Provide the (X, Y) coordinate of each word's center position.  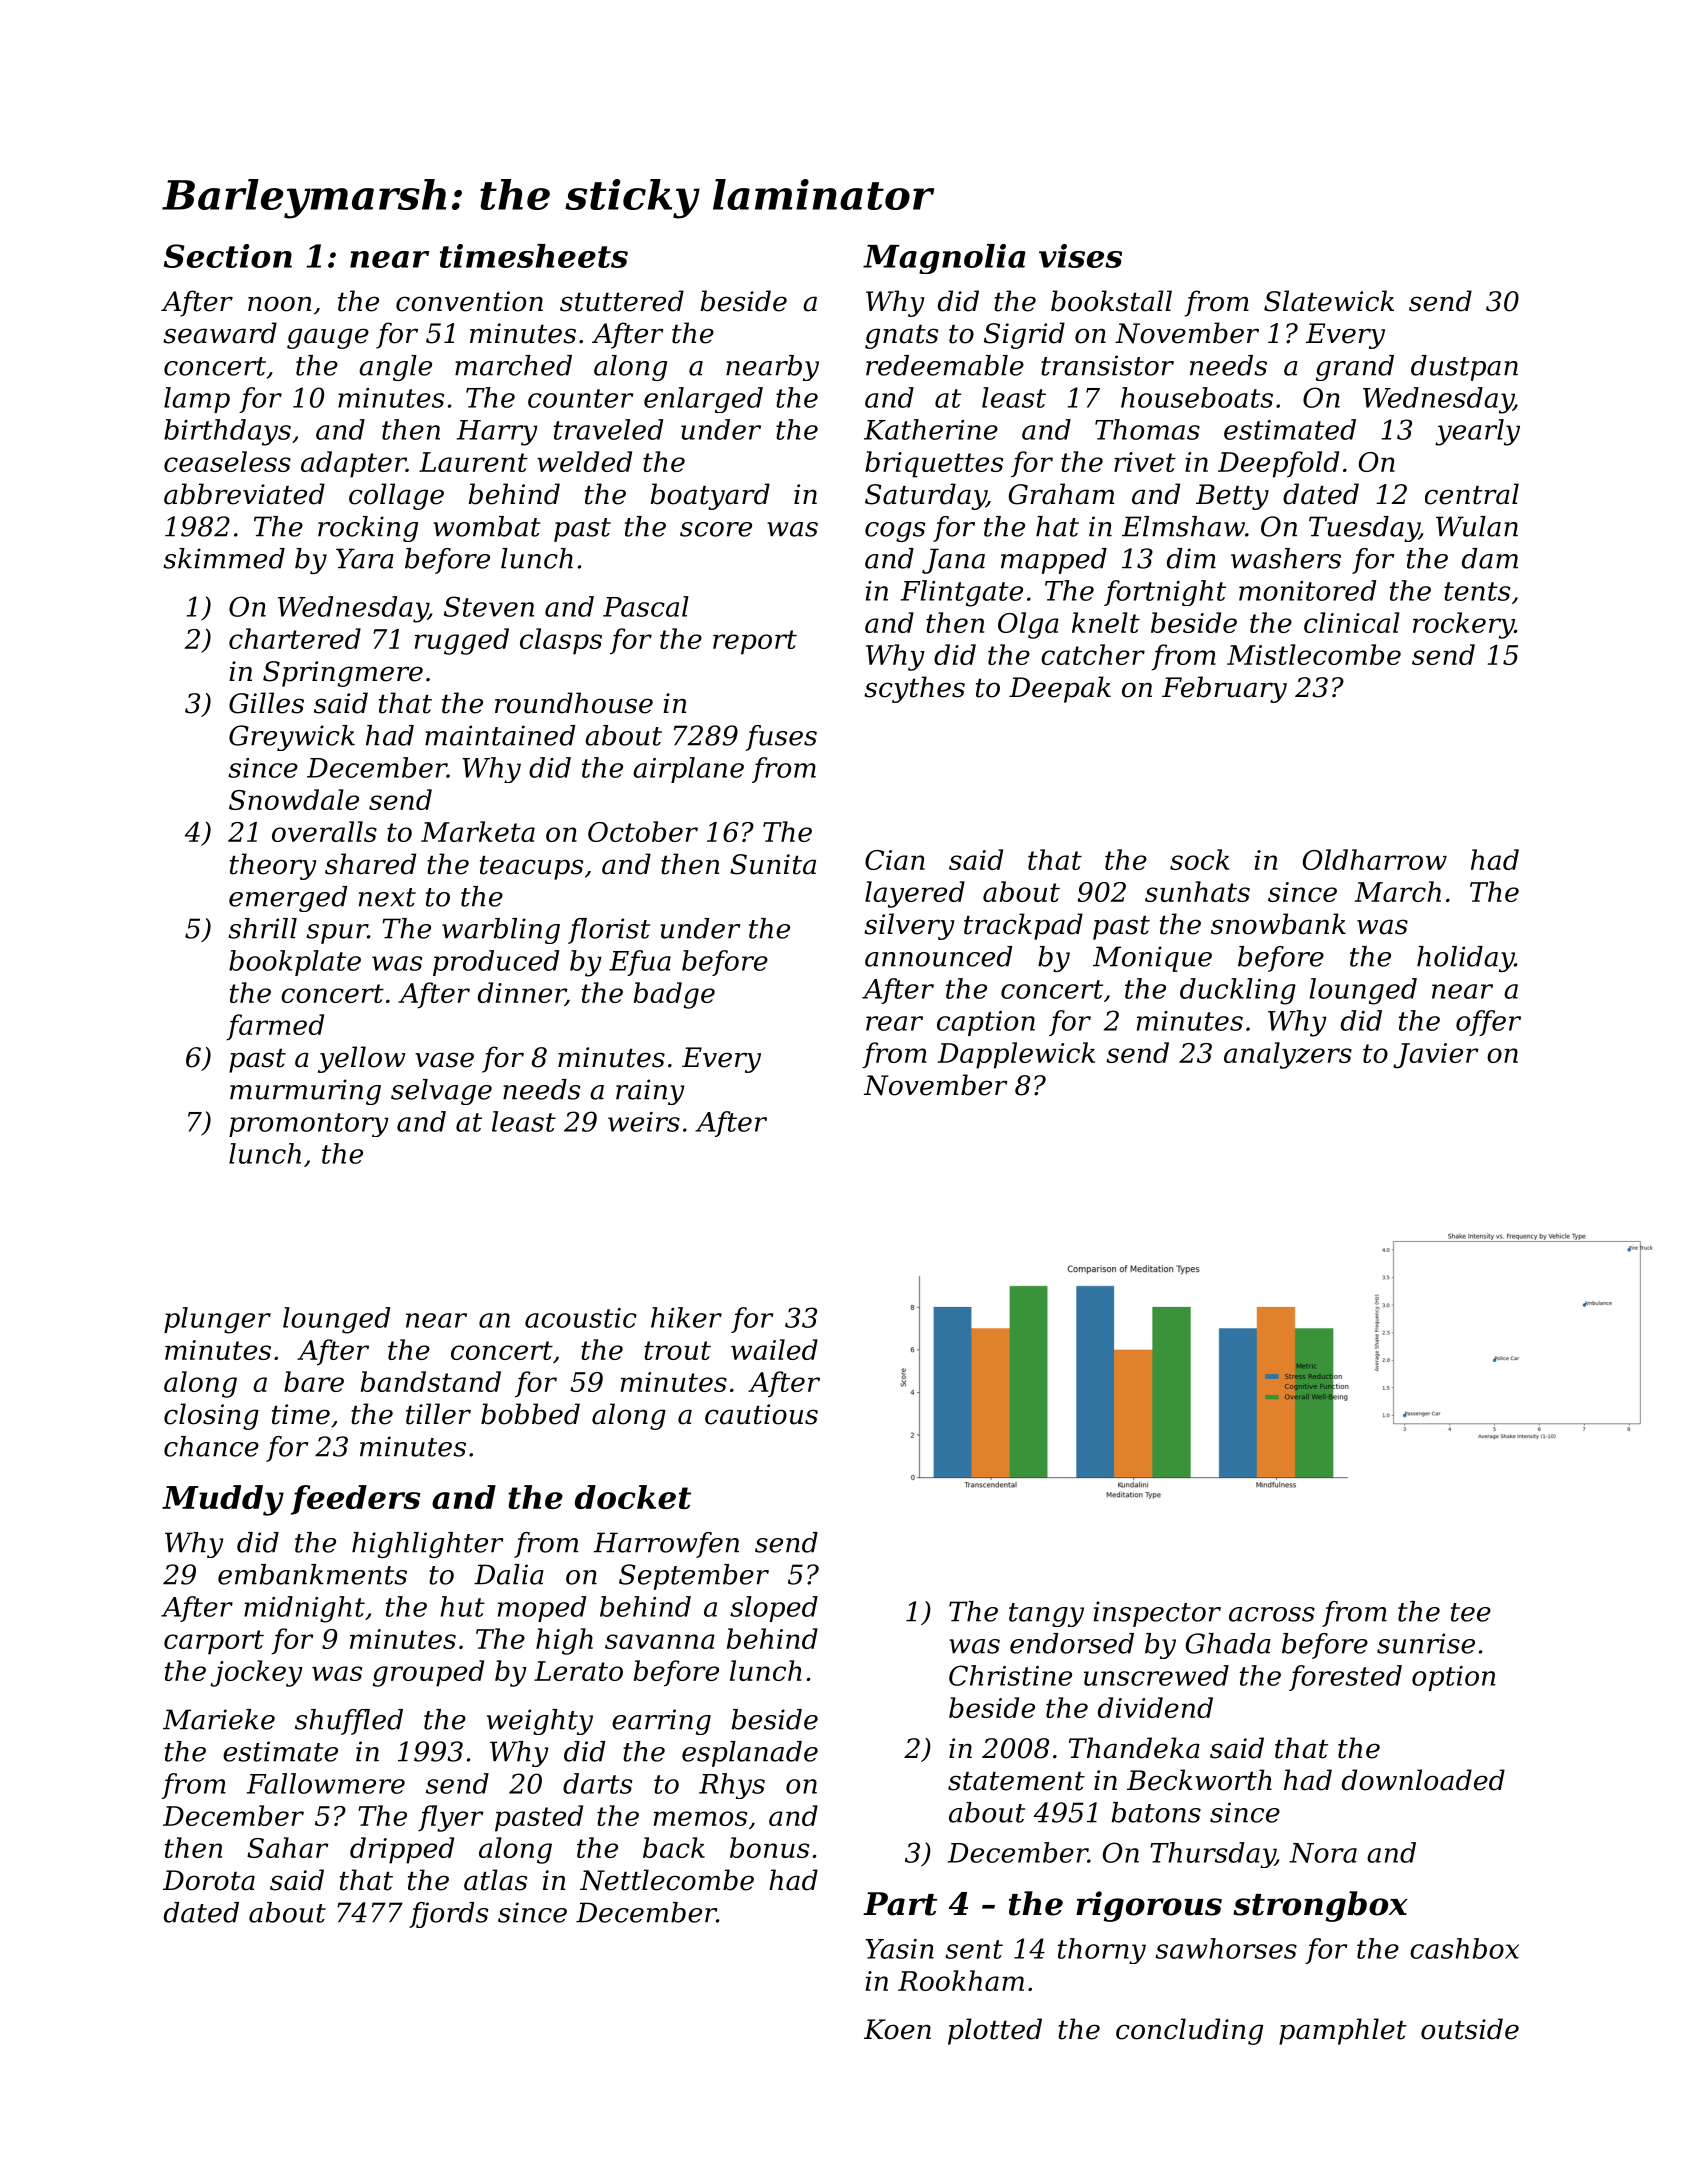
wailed (774, 1349)
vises (1080, 256)
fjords (449, 1915)
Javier (1436, 1056)
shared (370, 864)
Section (228, 256)
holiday (1465, 959)
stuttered (622, 301)
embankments (312, 1574)
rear (894, 1023)
